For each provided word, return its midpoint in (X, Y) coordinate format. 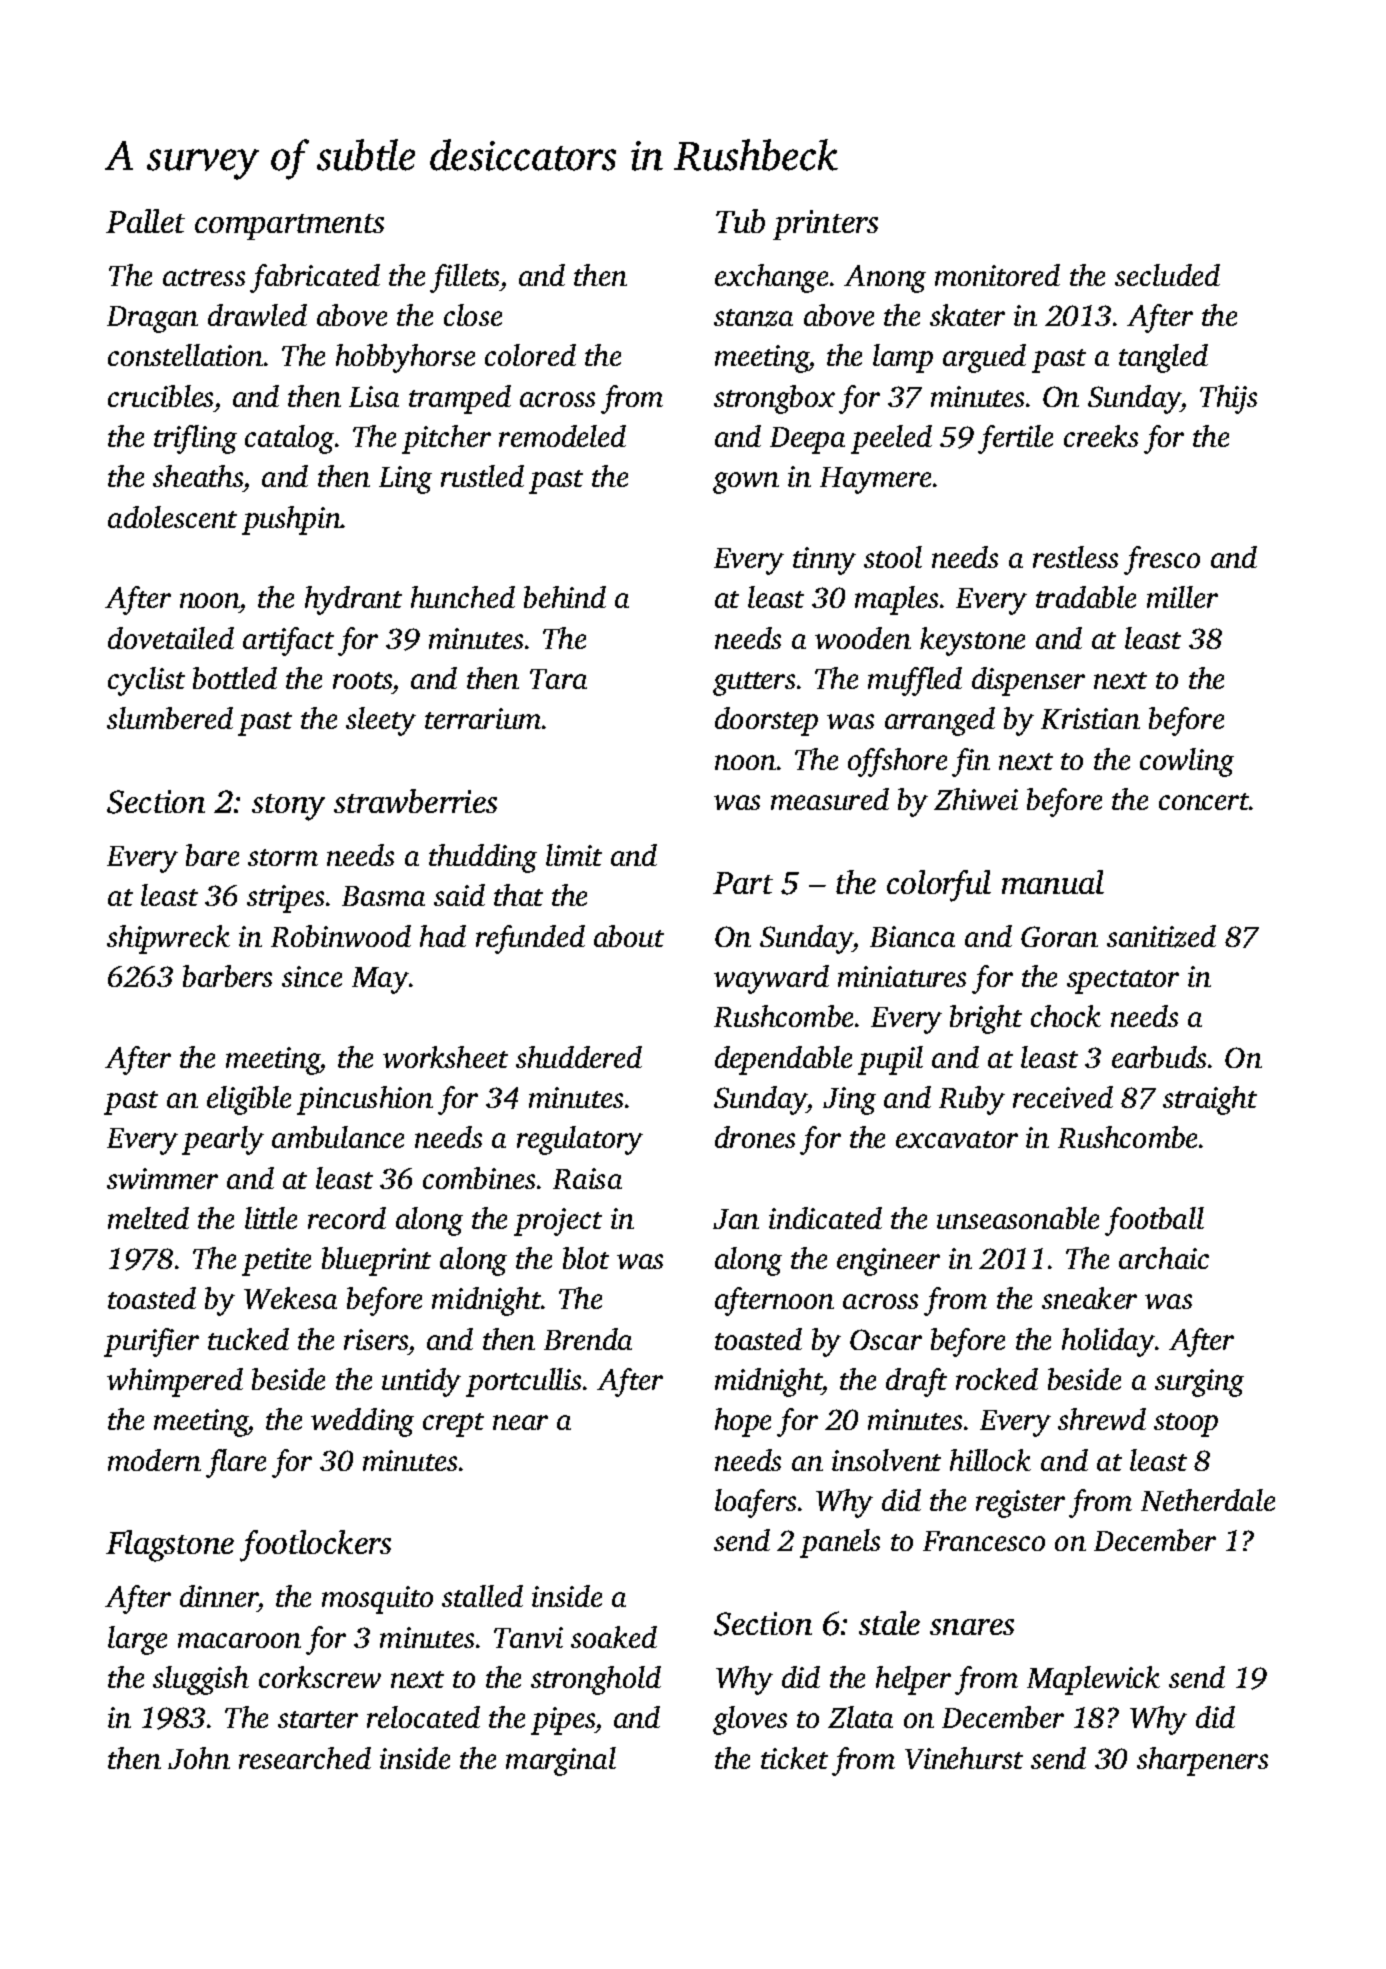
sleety (381, 721)
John (199, 1758)
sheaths (198, 476)
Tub (740, 221)
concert (1204, 801)
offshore (897, 762)
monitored (997, 275)
